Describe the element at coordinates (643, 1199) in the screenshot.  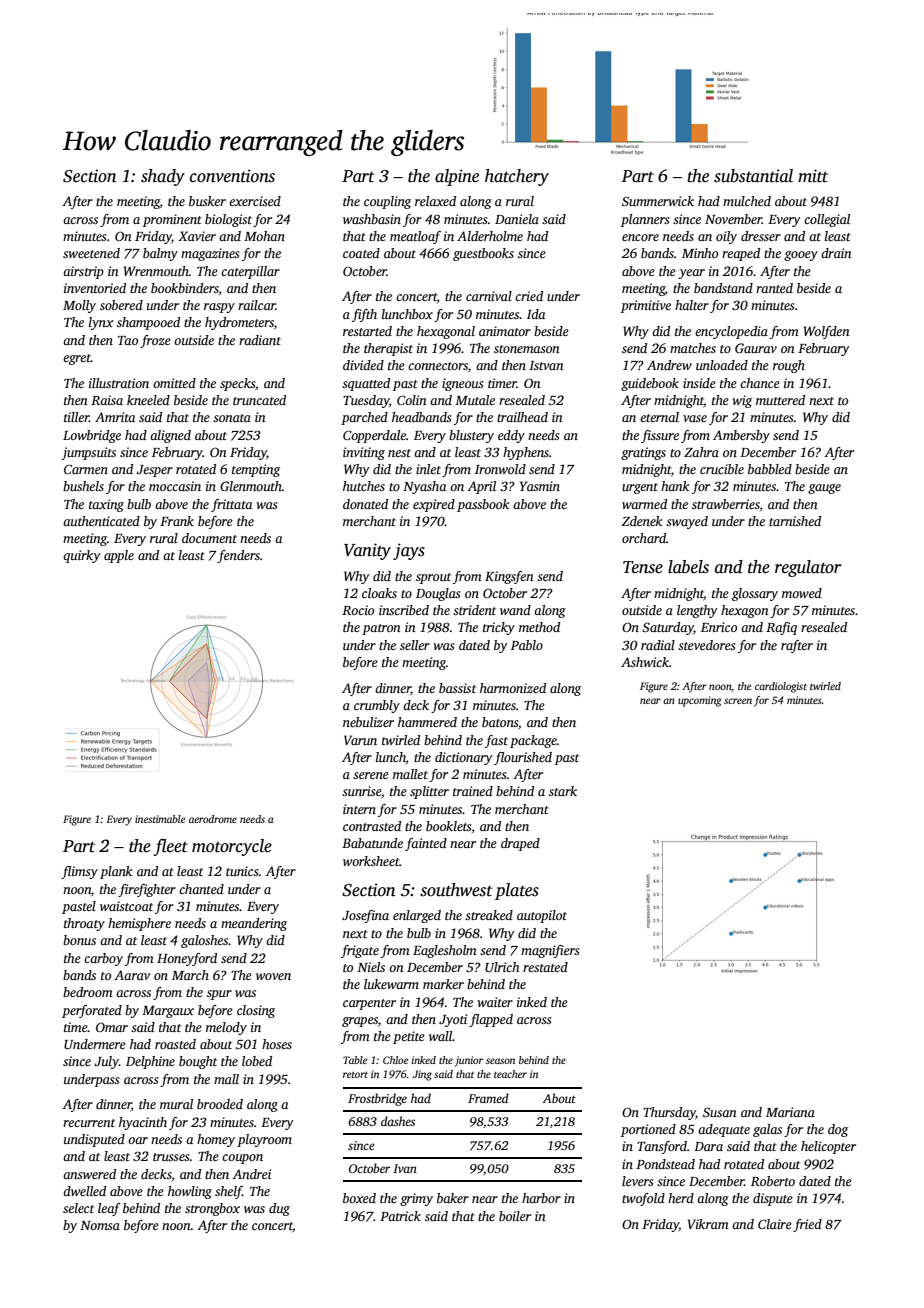
I see `twofold` at that location.
